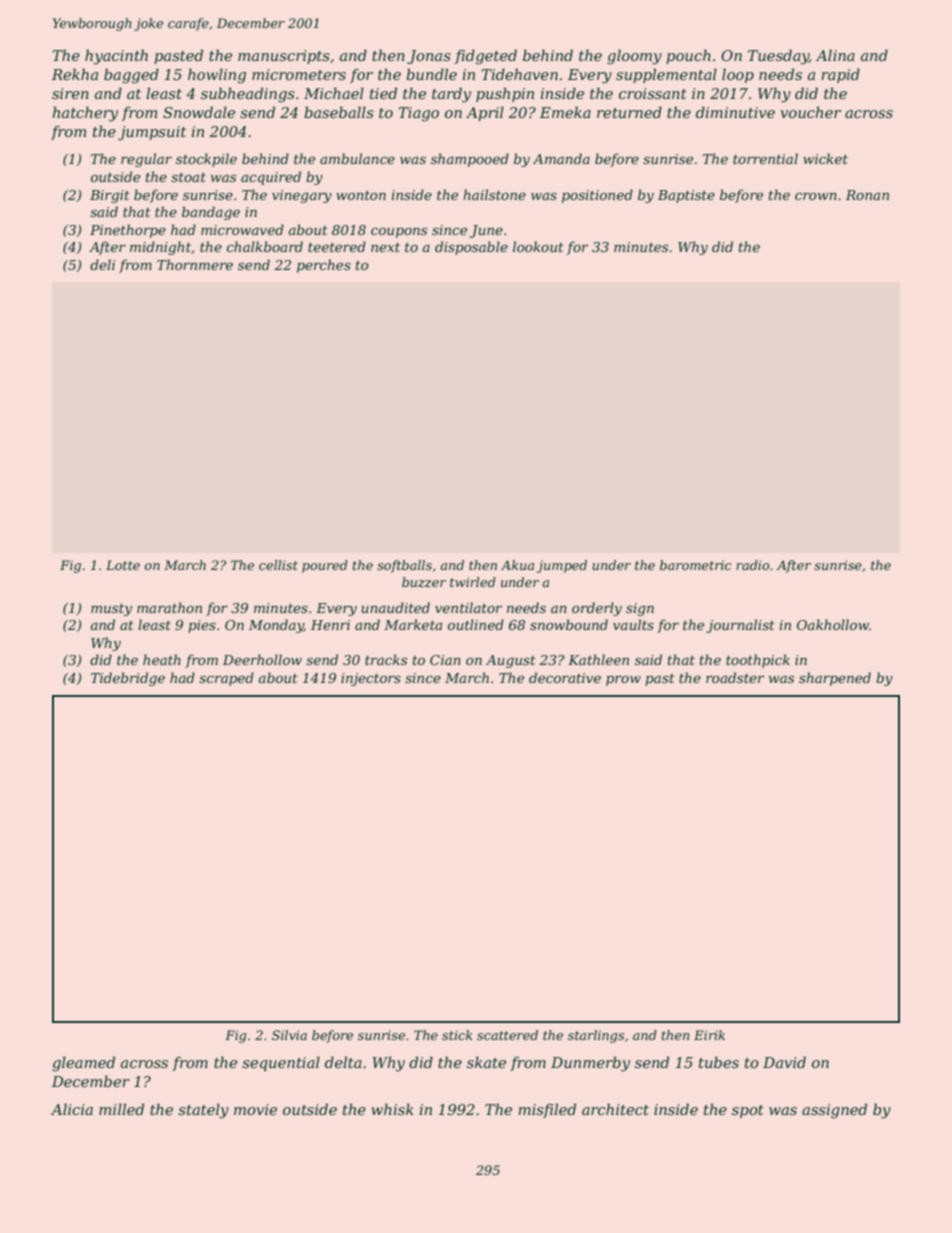 The height and width of the page is (1233, 952). I want to click on Thornmere, so click(195, 264).
